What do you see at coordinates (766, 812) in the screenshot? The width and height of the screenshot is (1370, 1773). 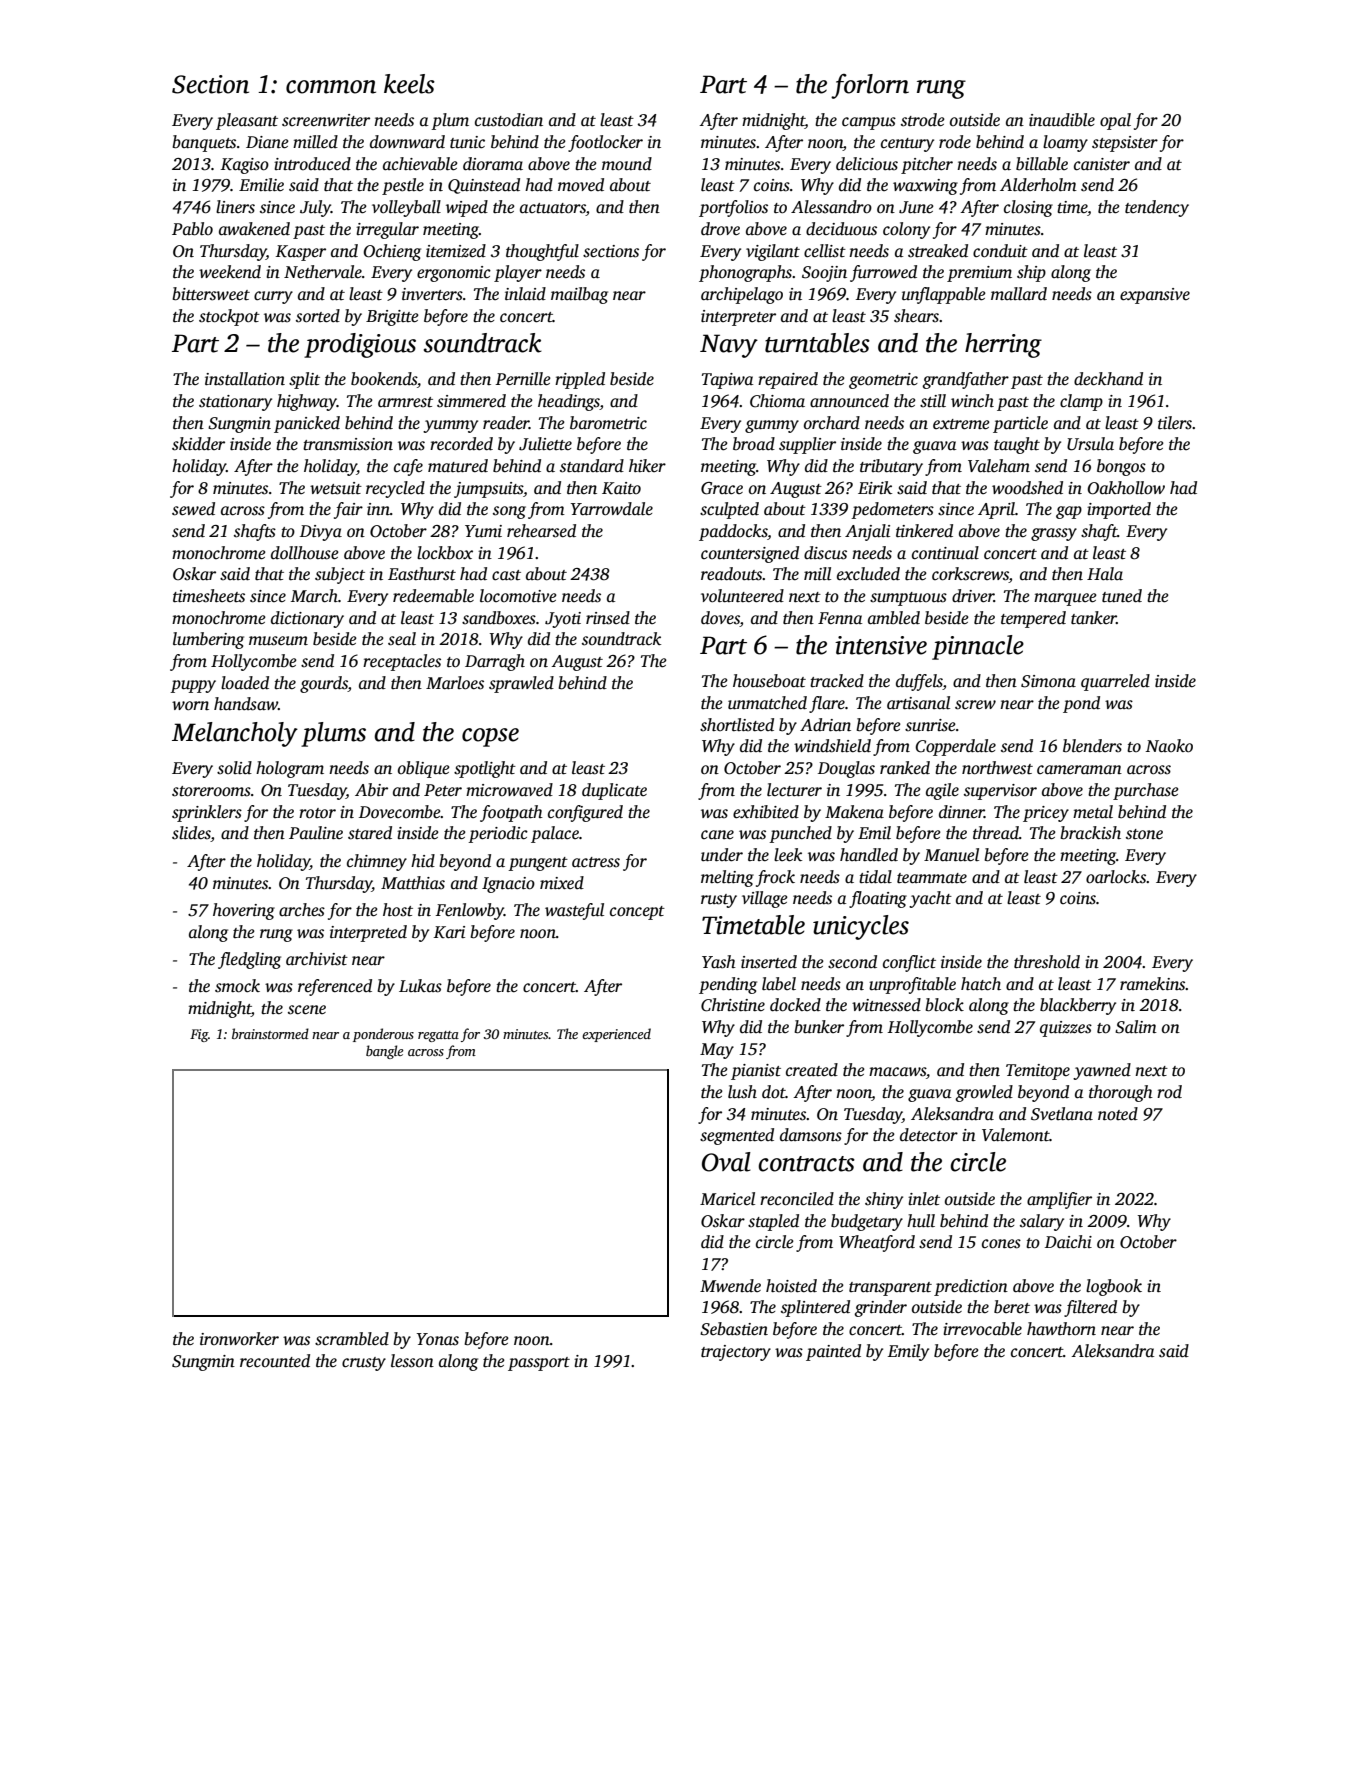 I see `exhibited` at bounding box center [766, 812].
